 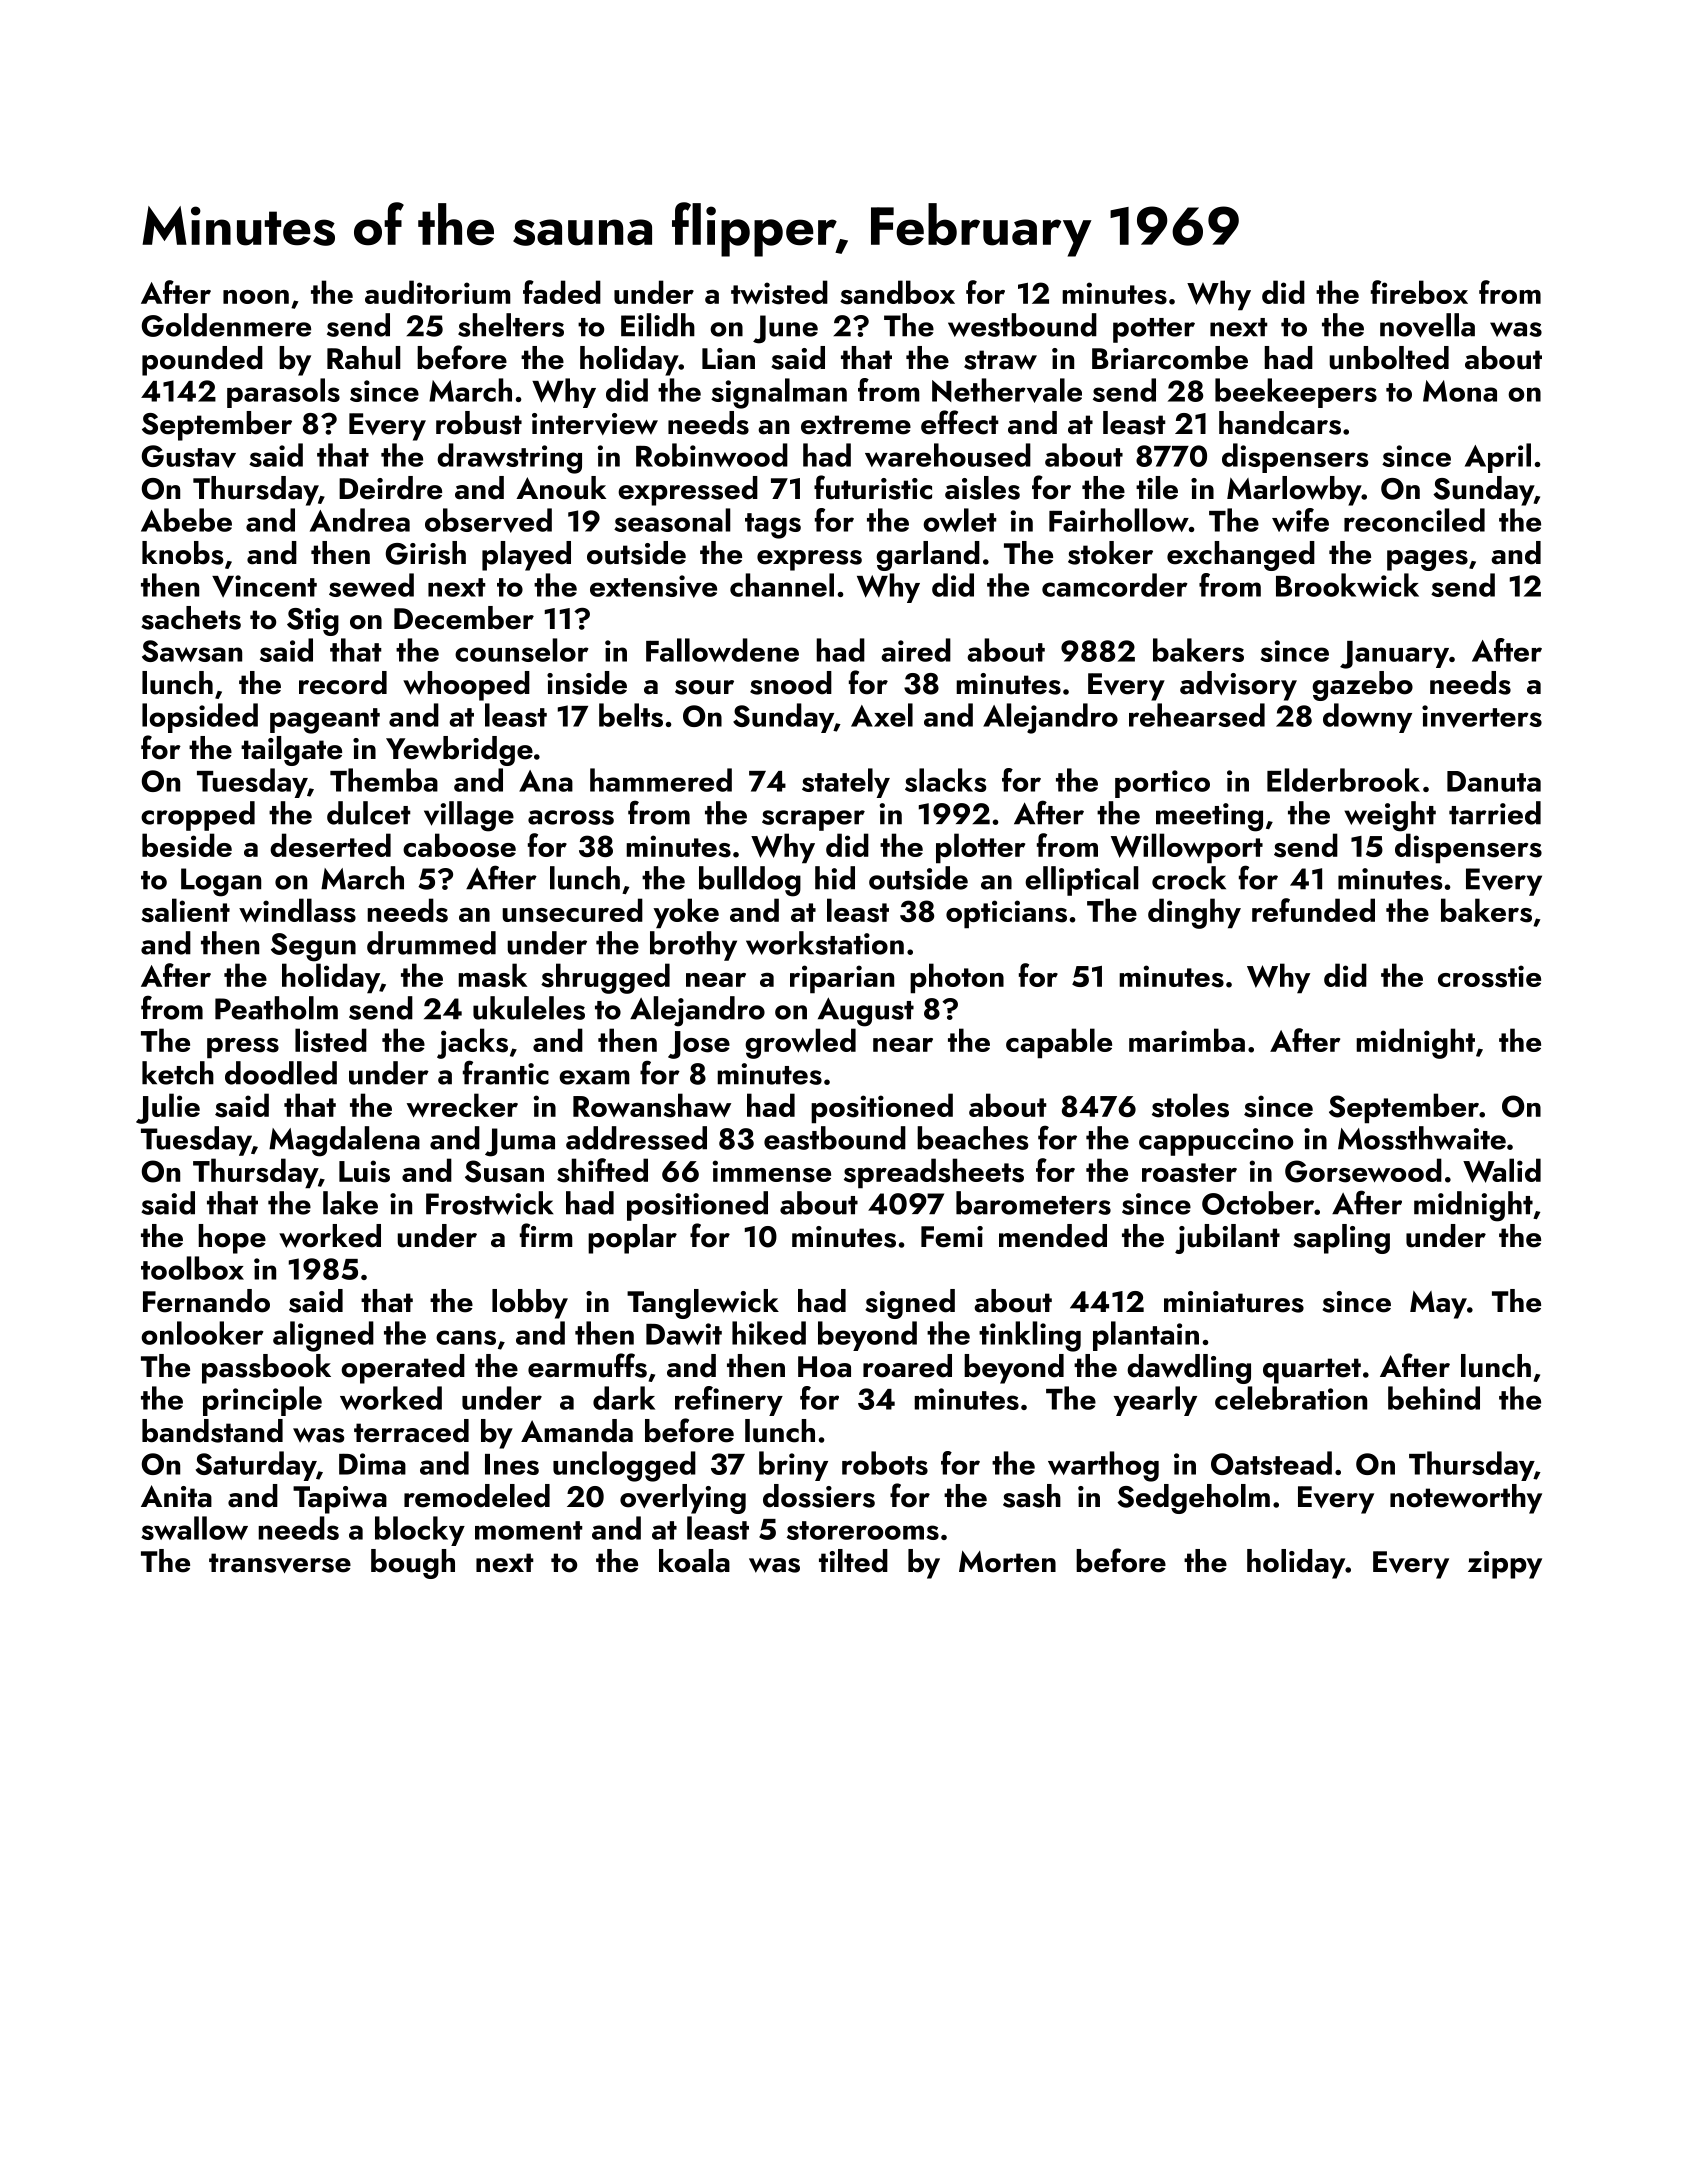 I want to click on Gorsewood, so click(x=1363, y=1170).
